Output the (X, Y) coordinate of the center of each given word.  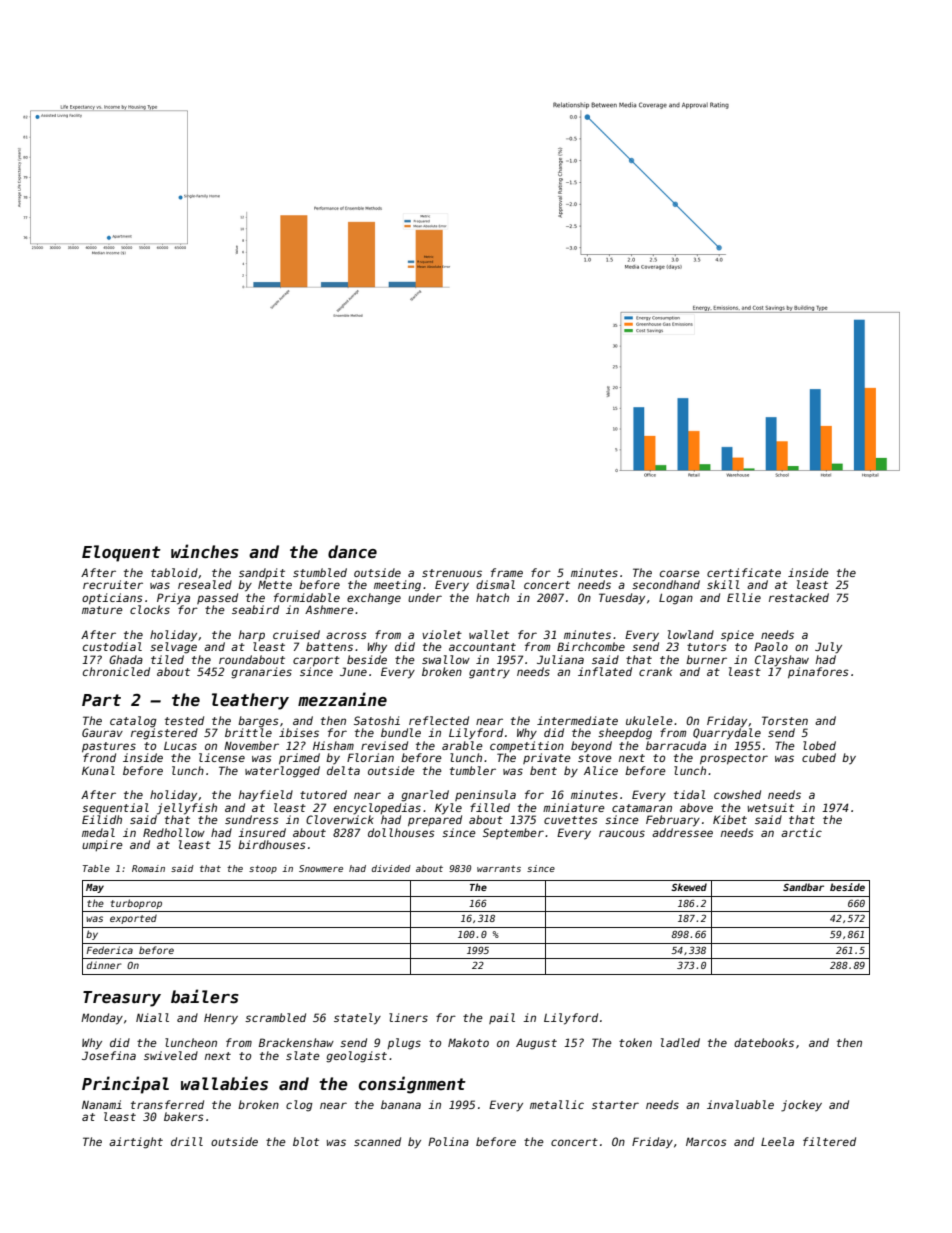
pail (502, 1018)
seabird (255, 609)
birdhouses (272, 844)
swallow (446, 659)
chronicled (116, 671)
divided (391, 868)
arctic (801, 832)
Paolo (771, 646)
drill (187, 1141)
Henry (221, 1019)
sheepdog (625, 734)
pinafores (818, 673)
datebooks (764, 1042)
